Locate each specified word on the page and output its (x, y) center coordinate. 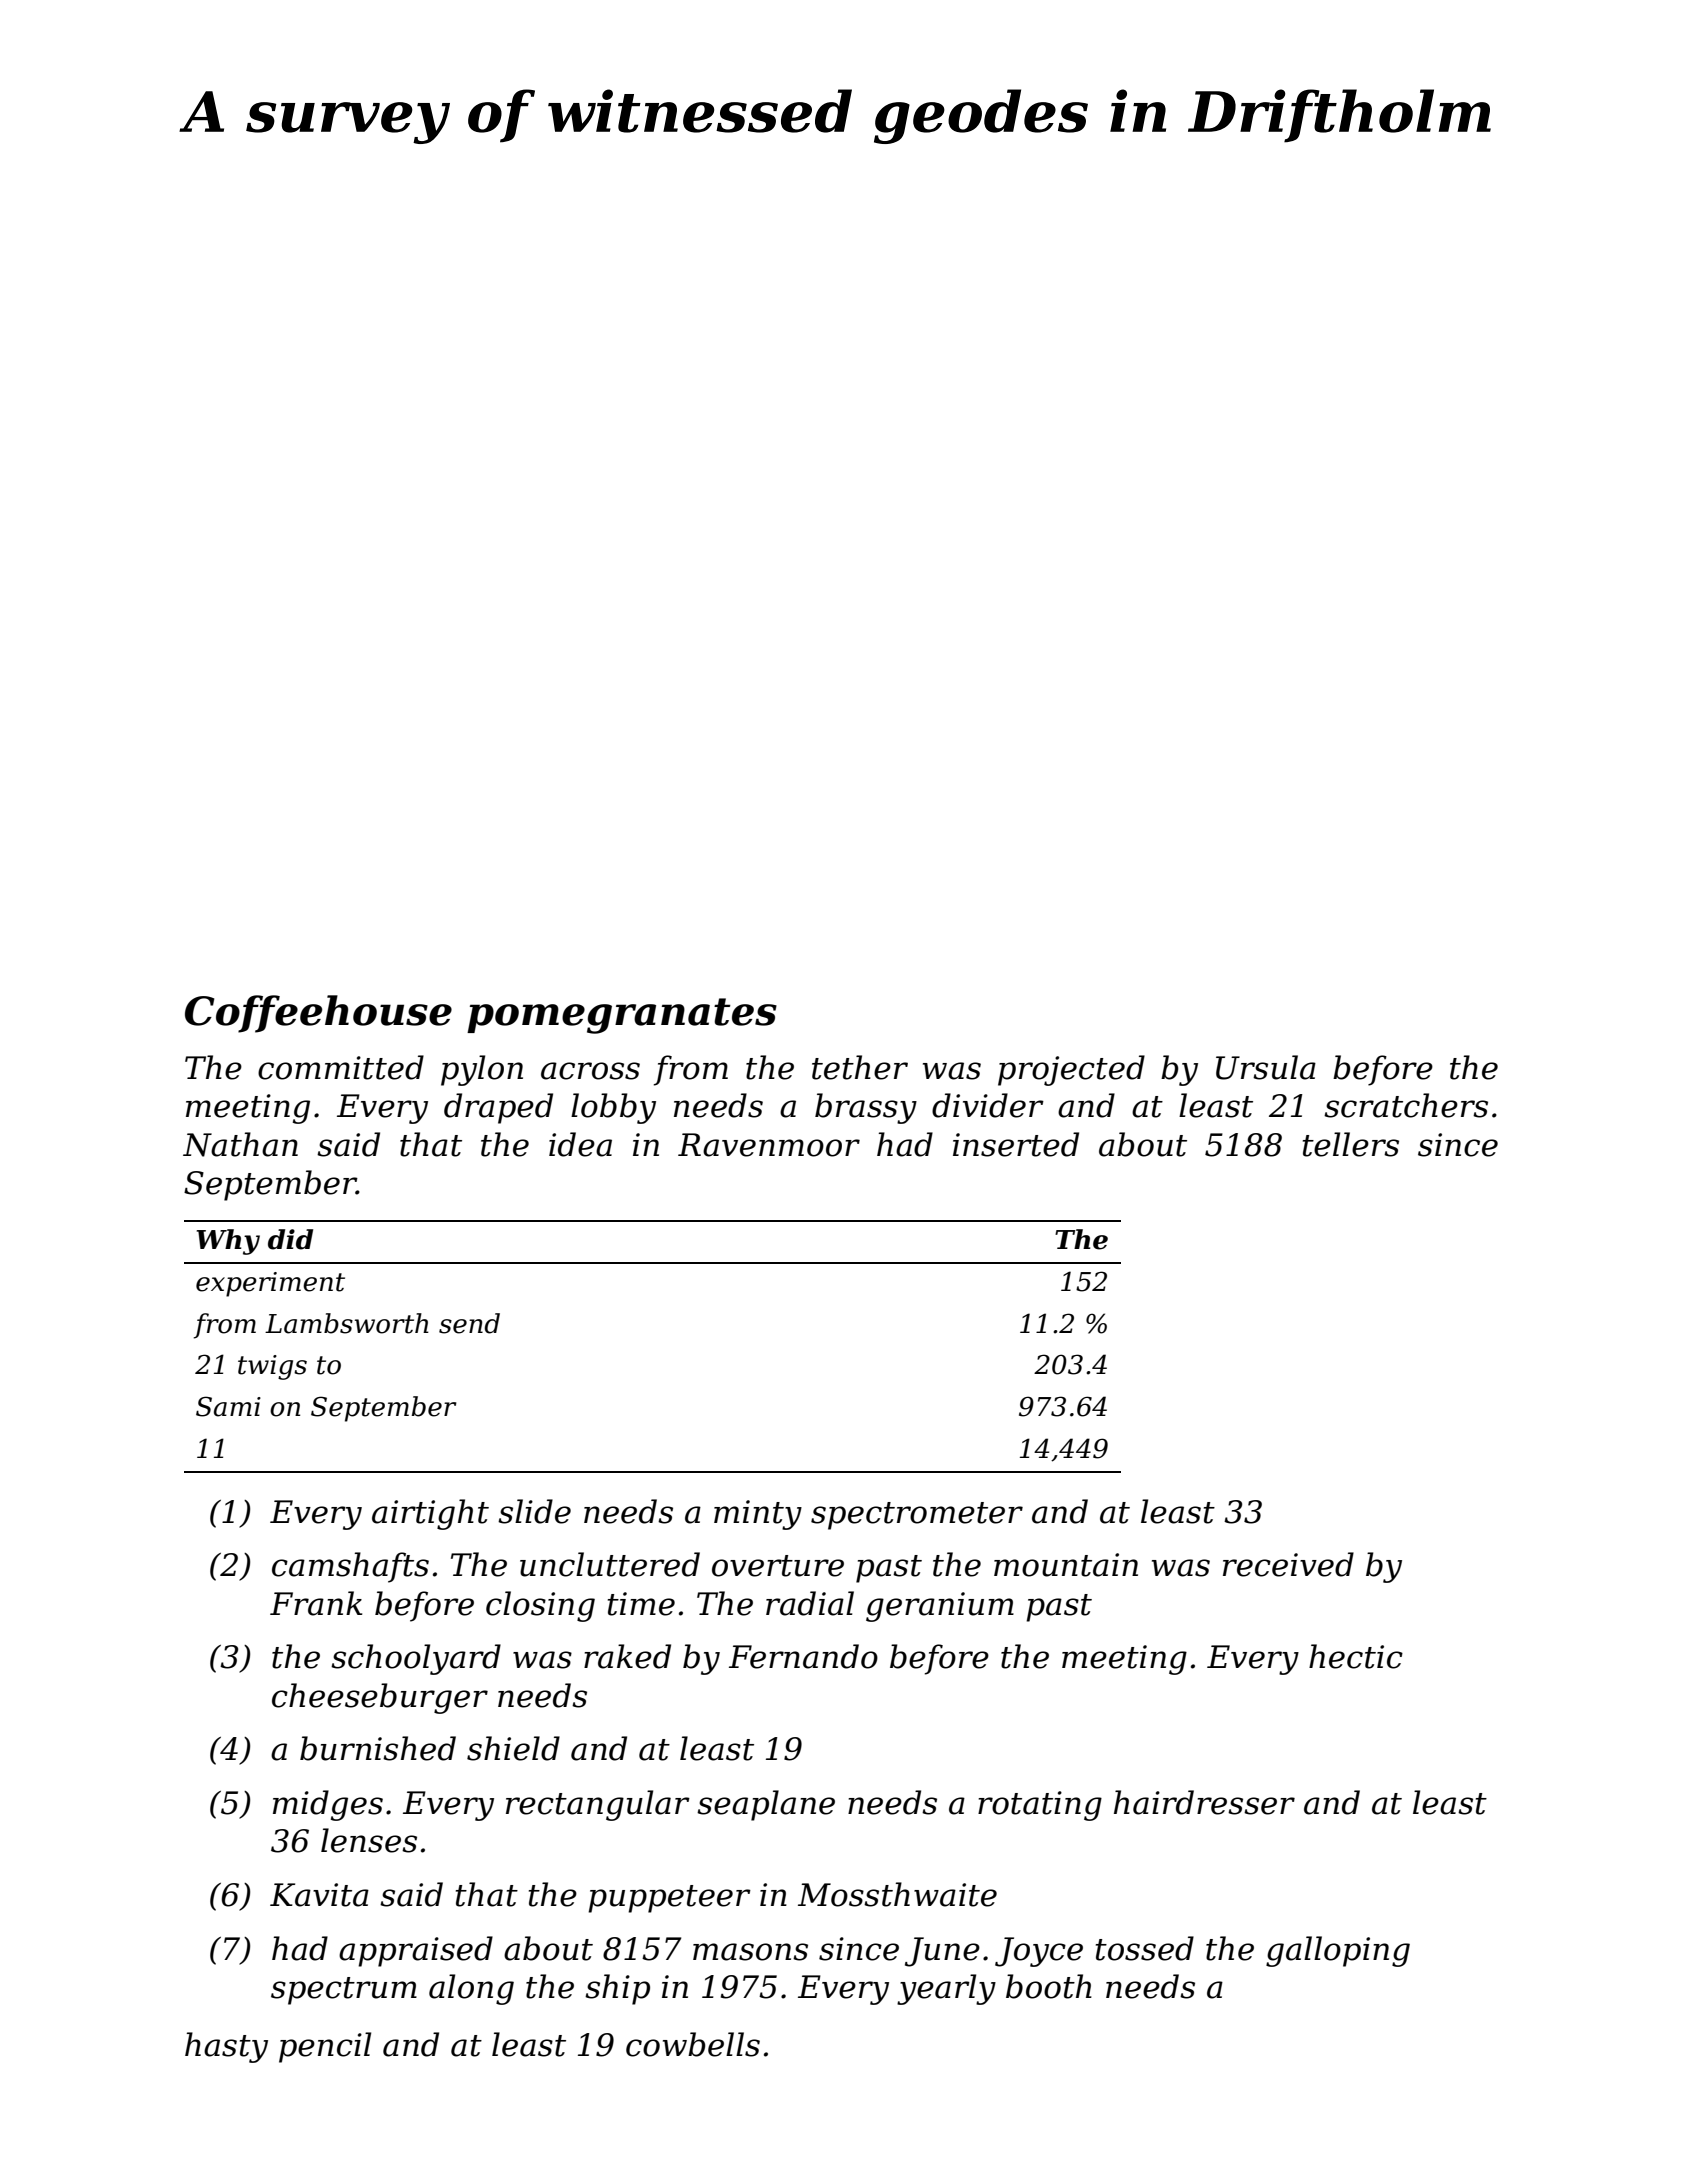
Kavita (319, 1895)
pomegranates (622, 1016)
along (471, 1989)
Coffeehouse (318, 1014)
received (1288, 1564)
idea (580, 1144)
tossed (1145, 1948)
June (942, 1952)
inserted (1016, 1144)
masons (750, 1952)
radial (810, 1603)
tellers (1351, 1144)
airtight (430, 1514)
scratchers (1406, 1105)
